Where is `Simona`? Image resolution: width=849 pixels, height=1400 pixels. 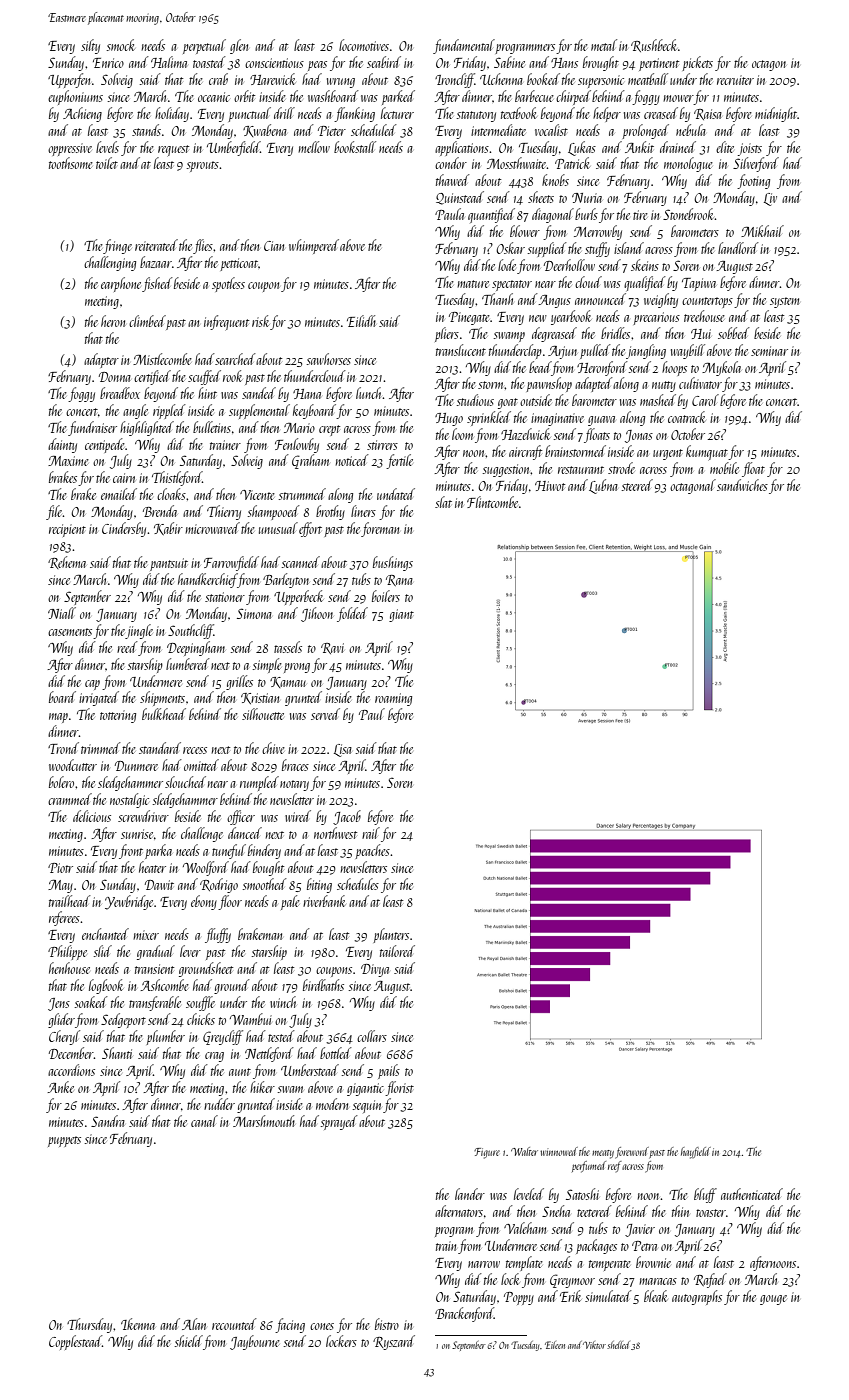 Simona is located at coordinates (254, 613).
